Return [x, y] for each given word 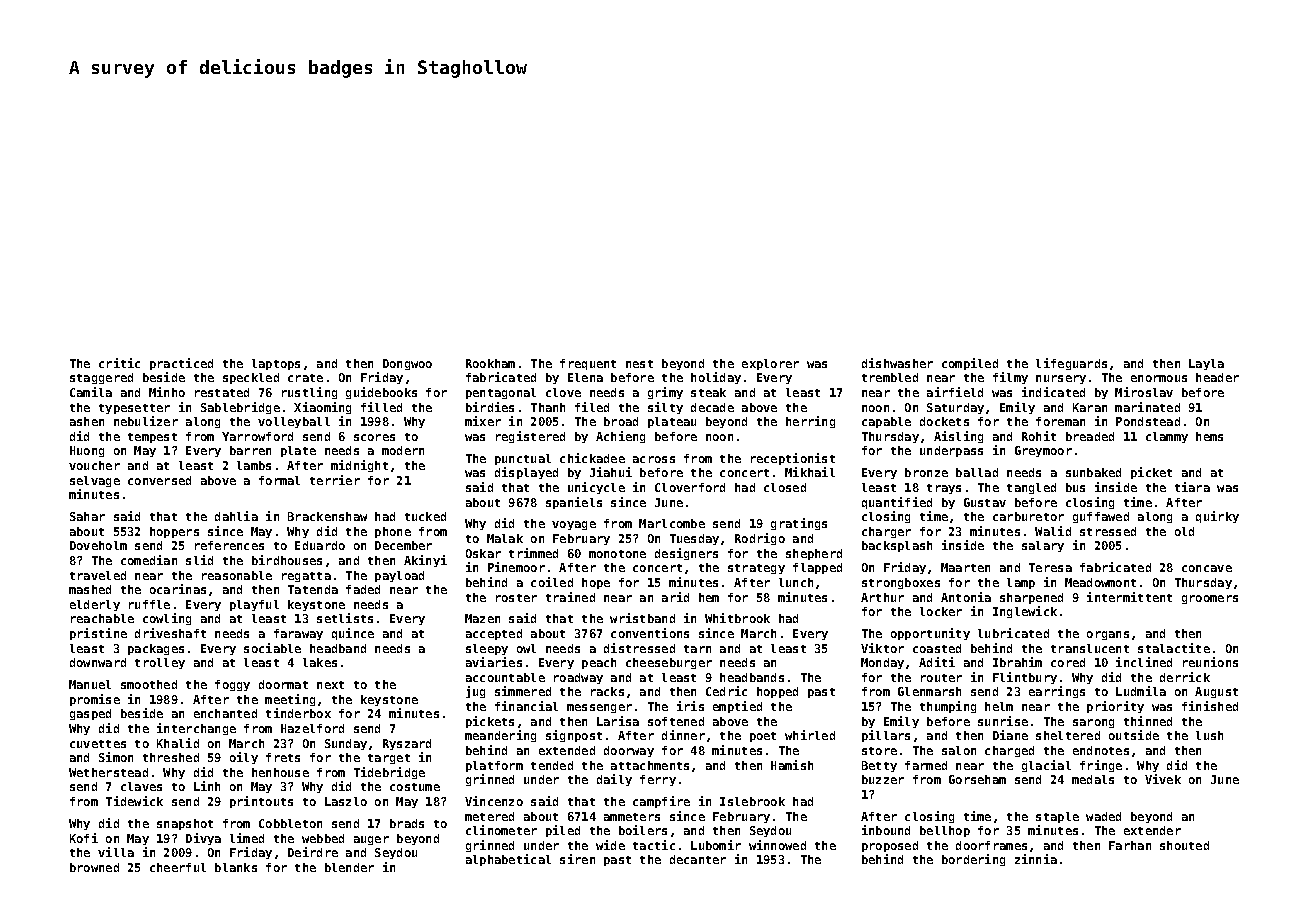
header [1217, 377]
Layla [1206, 364]
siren [577, 859]
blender [349, 867]
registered [530, 437]
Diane [1010, 735]
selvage [95, 481]
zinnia [1036, 859]
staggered [101, 378]
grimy [665, 393]
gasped [90, 714]
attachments [650, 765]
